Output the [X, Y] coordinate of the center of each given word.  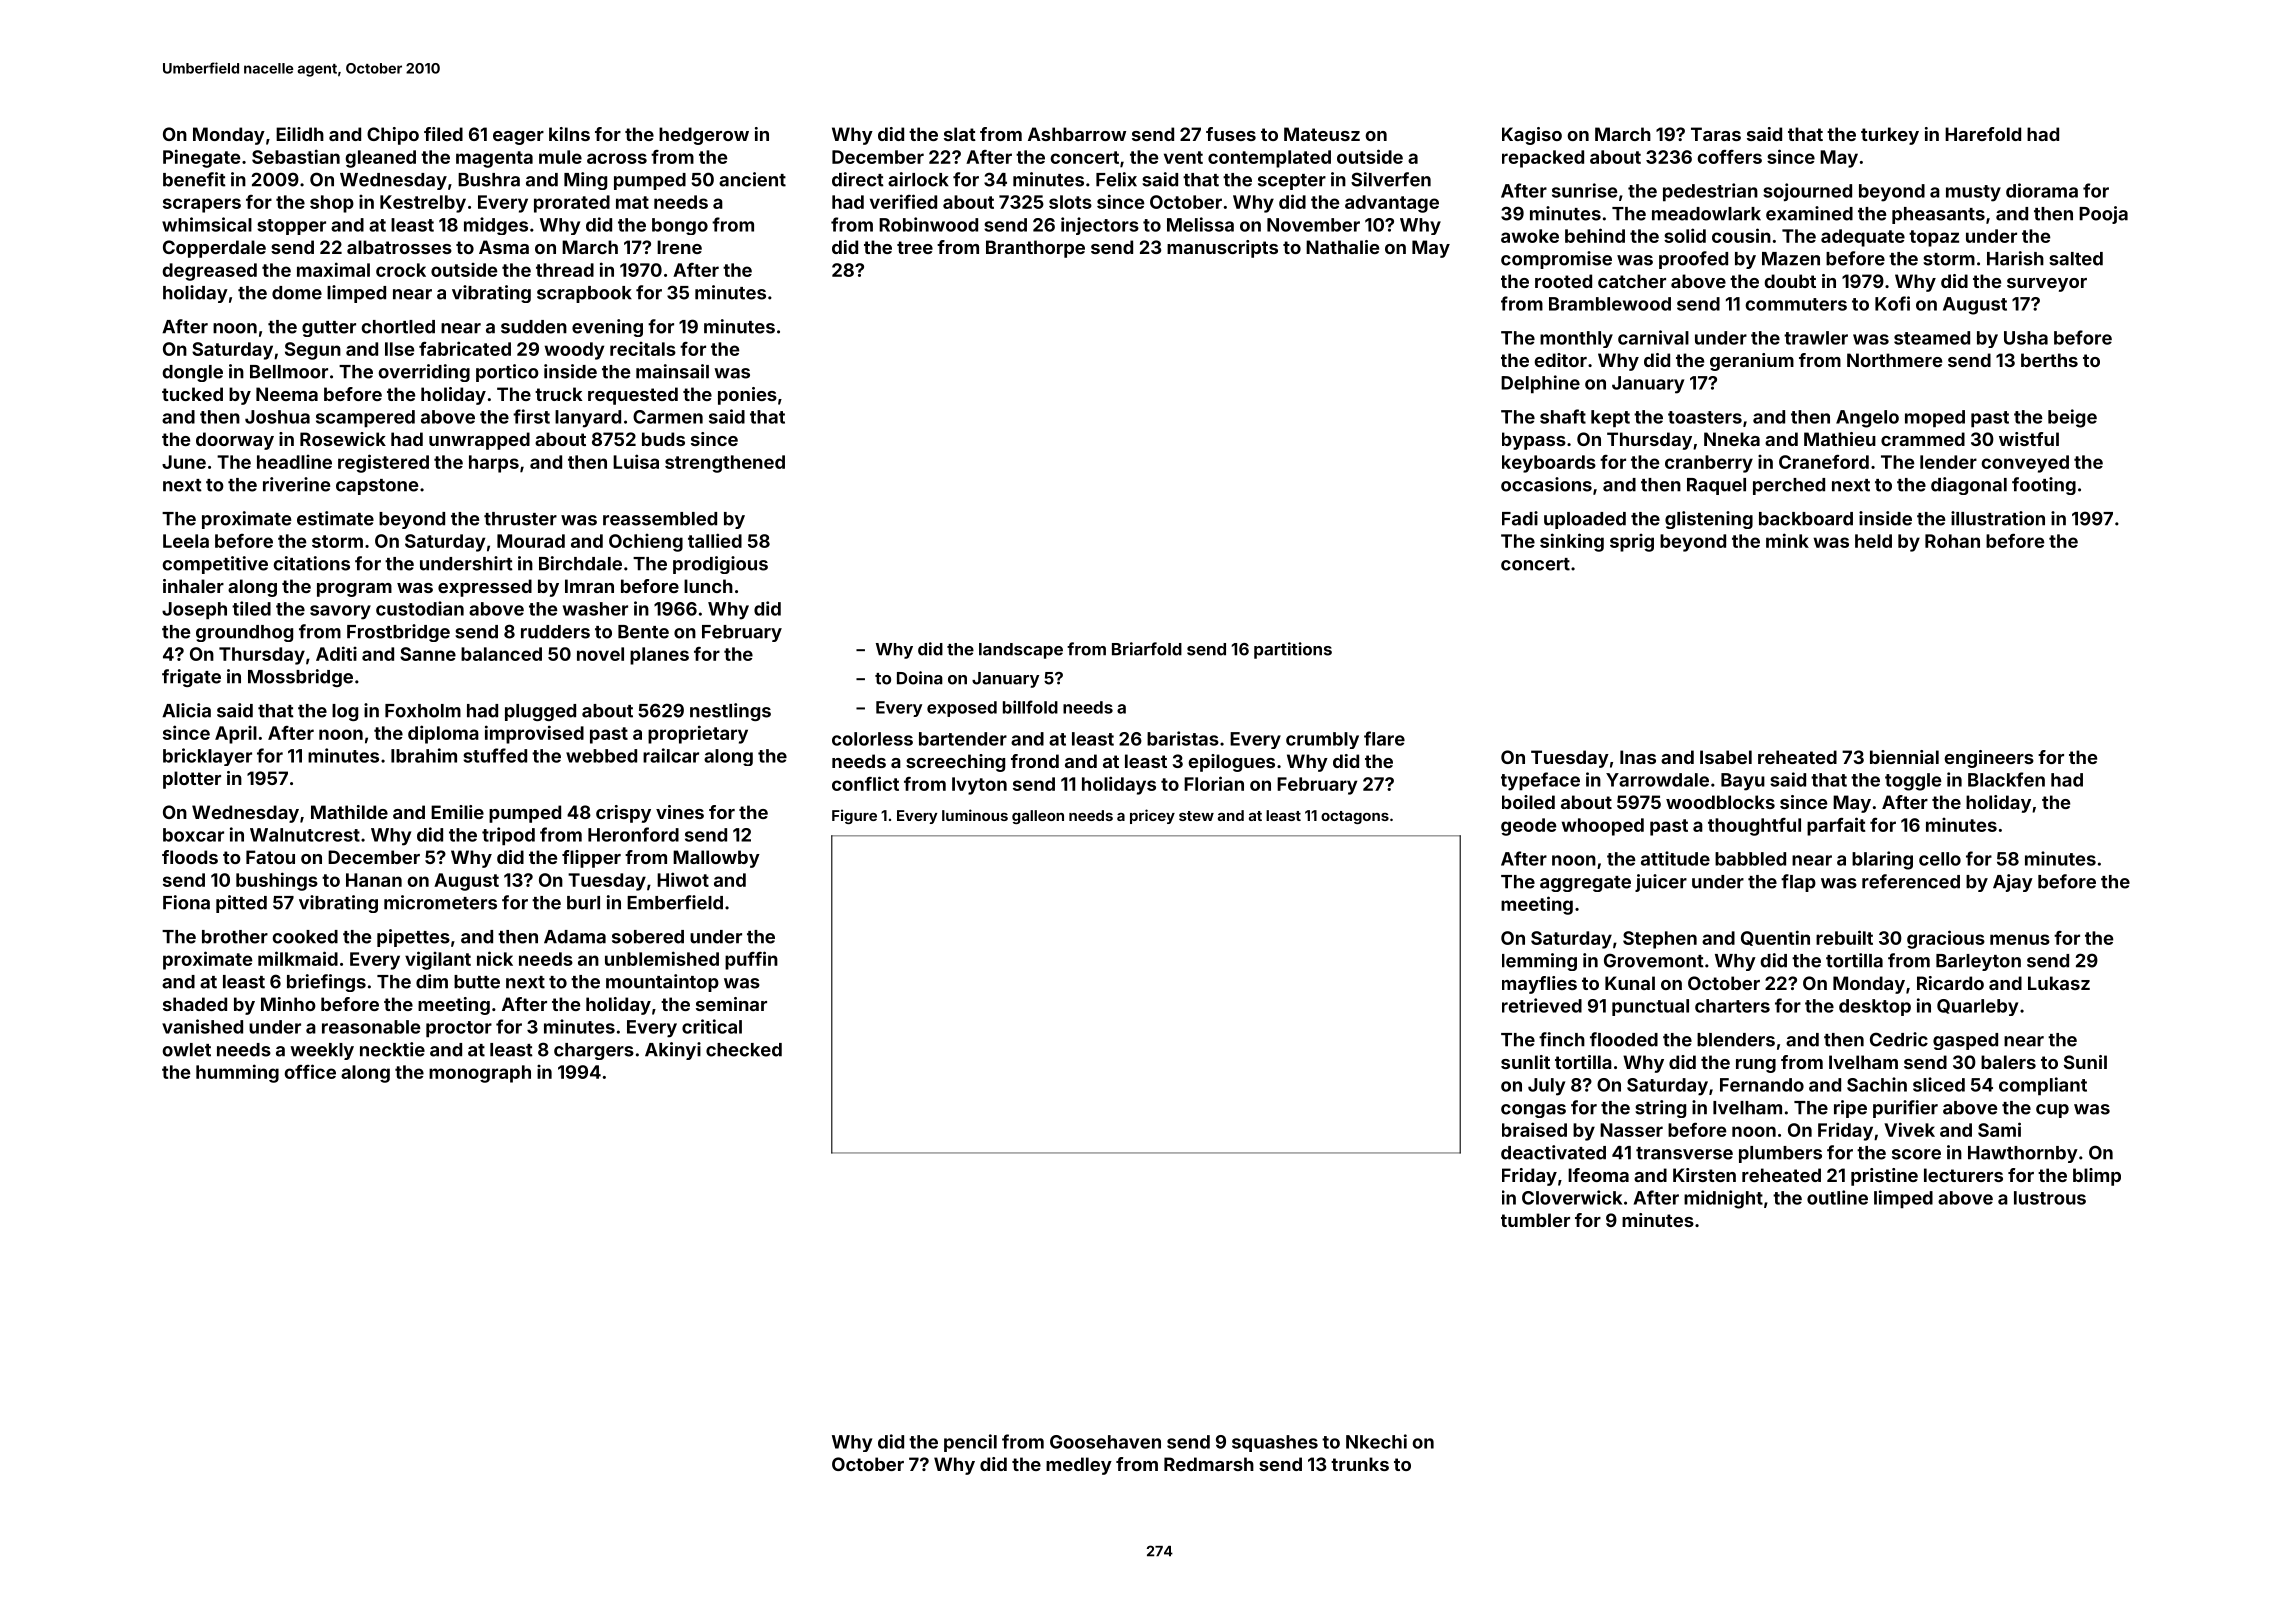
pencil [970, 1443]
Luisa [636, 461]
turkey [1890, 136]
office [310, 1071]
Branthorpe [1035, 249]
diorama [2042, 190]
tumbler [1535, 1220]
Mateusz [1322, 134]
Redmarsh [1209, 1464]
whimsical [207, 224]
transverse [1684, 1153]
